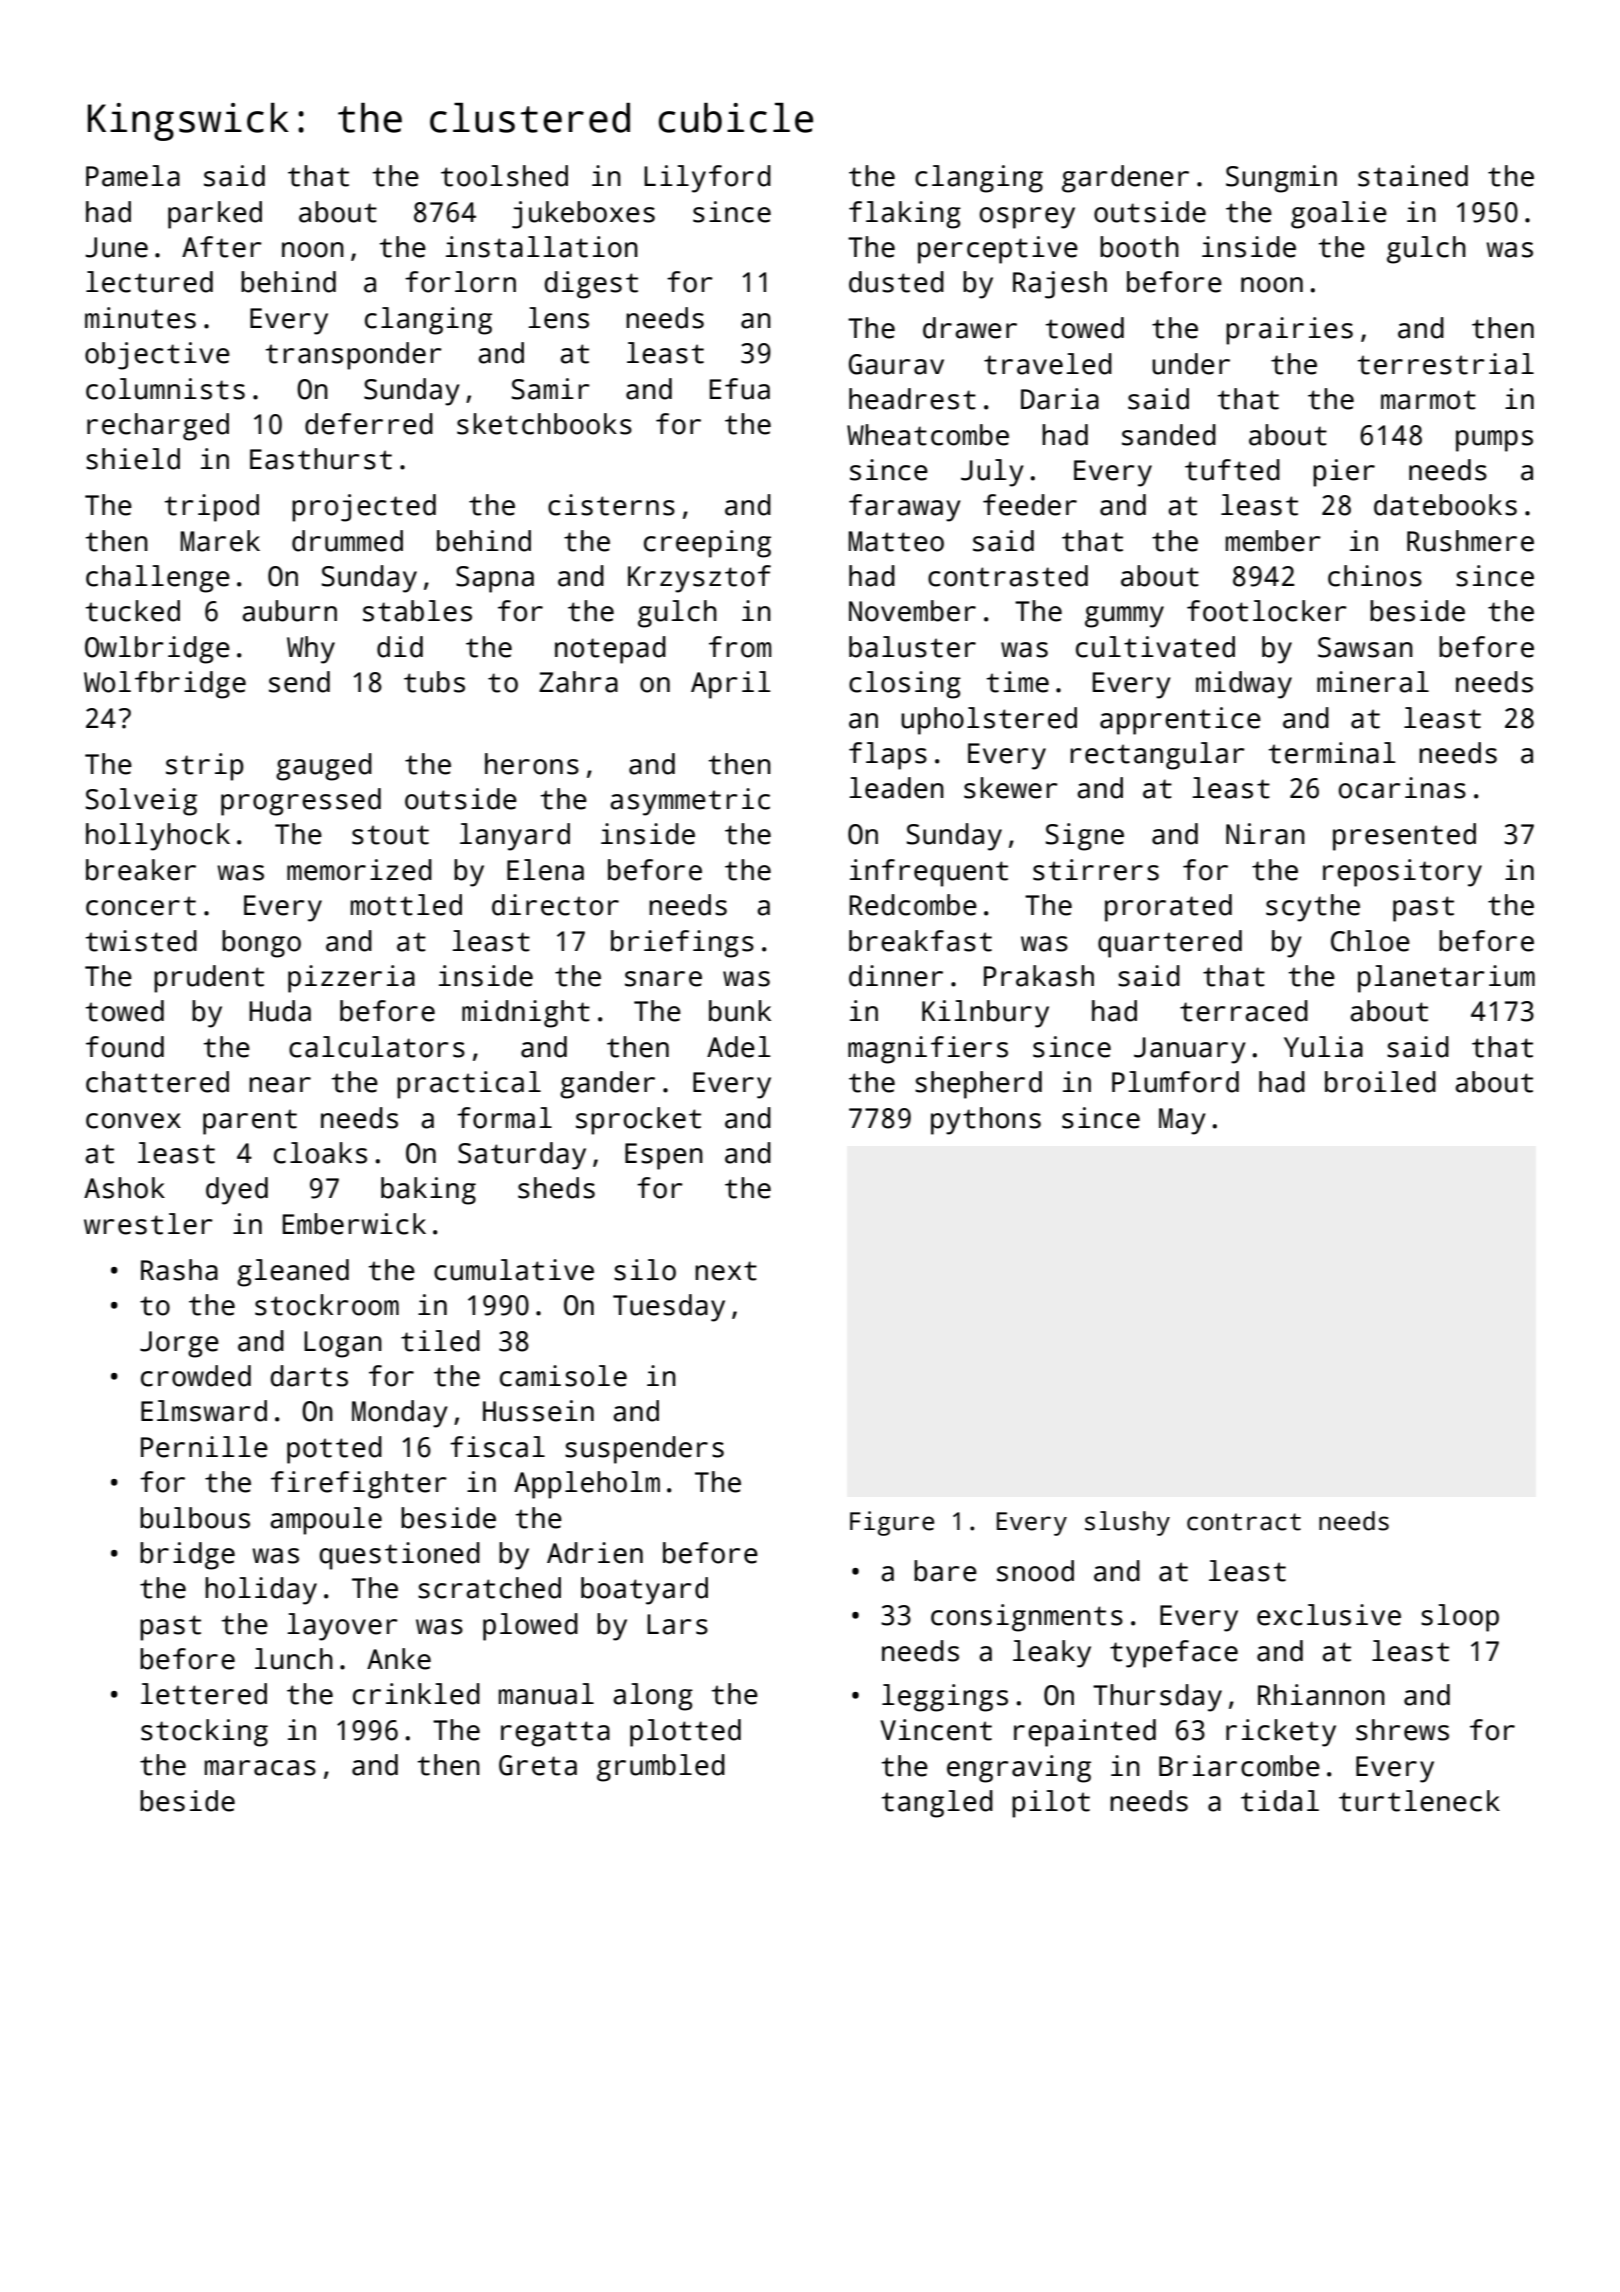 This page has width=1620, height=2292. I want to click on stables, so click(417, 611).
